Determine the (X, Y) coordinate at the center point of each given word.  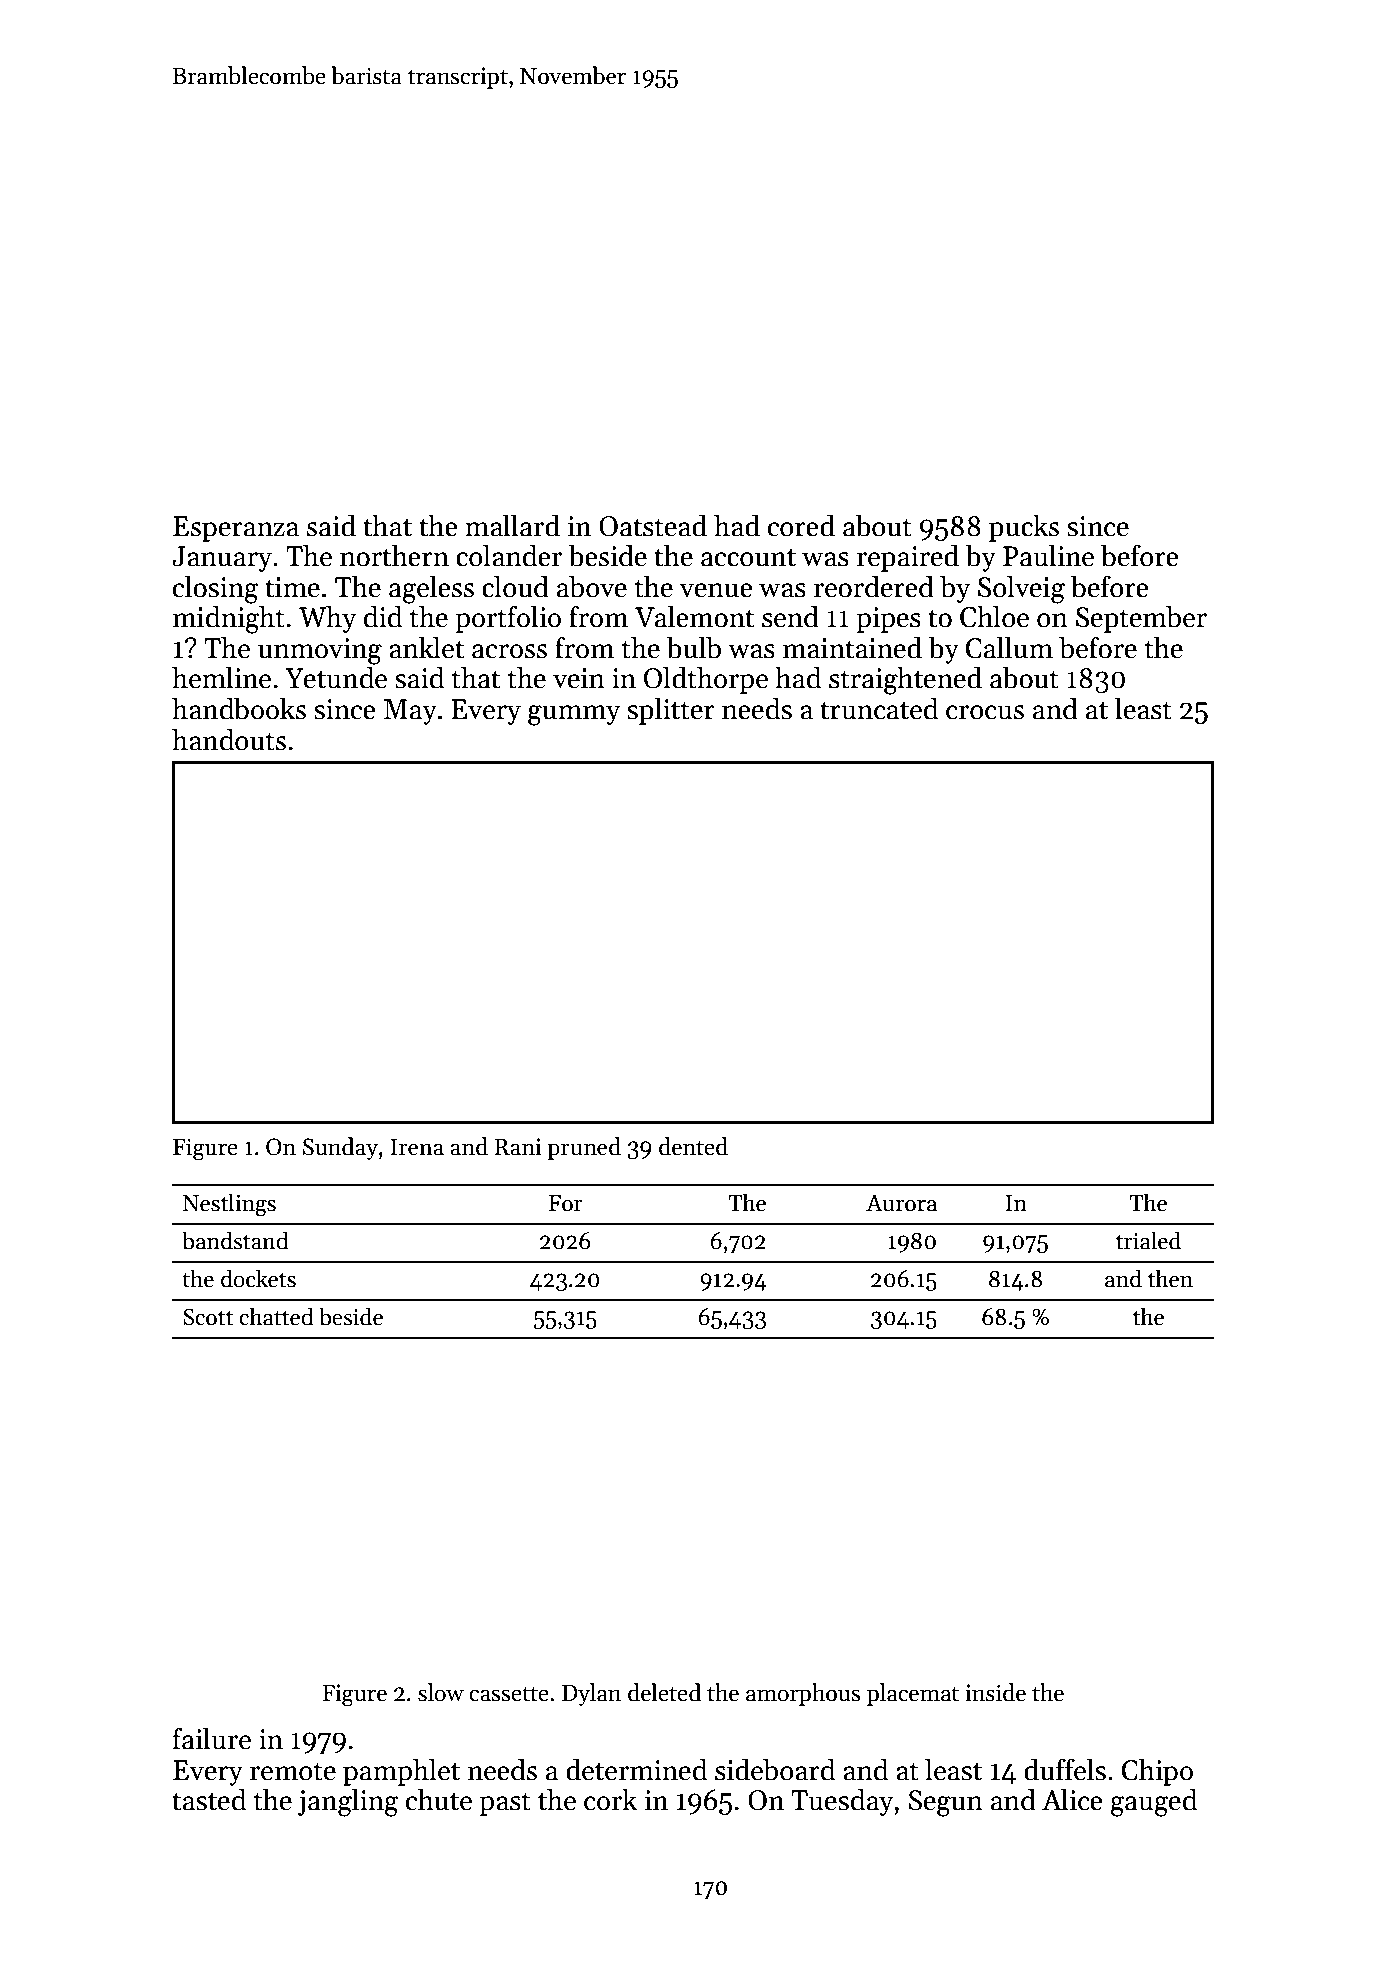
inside (995, 1692)
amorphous (803, 1694)
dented (693, 1146)
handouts (229, 739)
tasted (209, 1799)
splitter (671, 711)
